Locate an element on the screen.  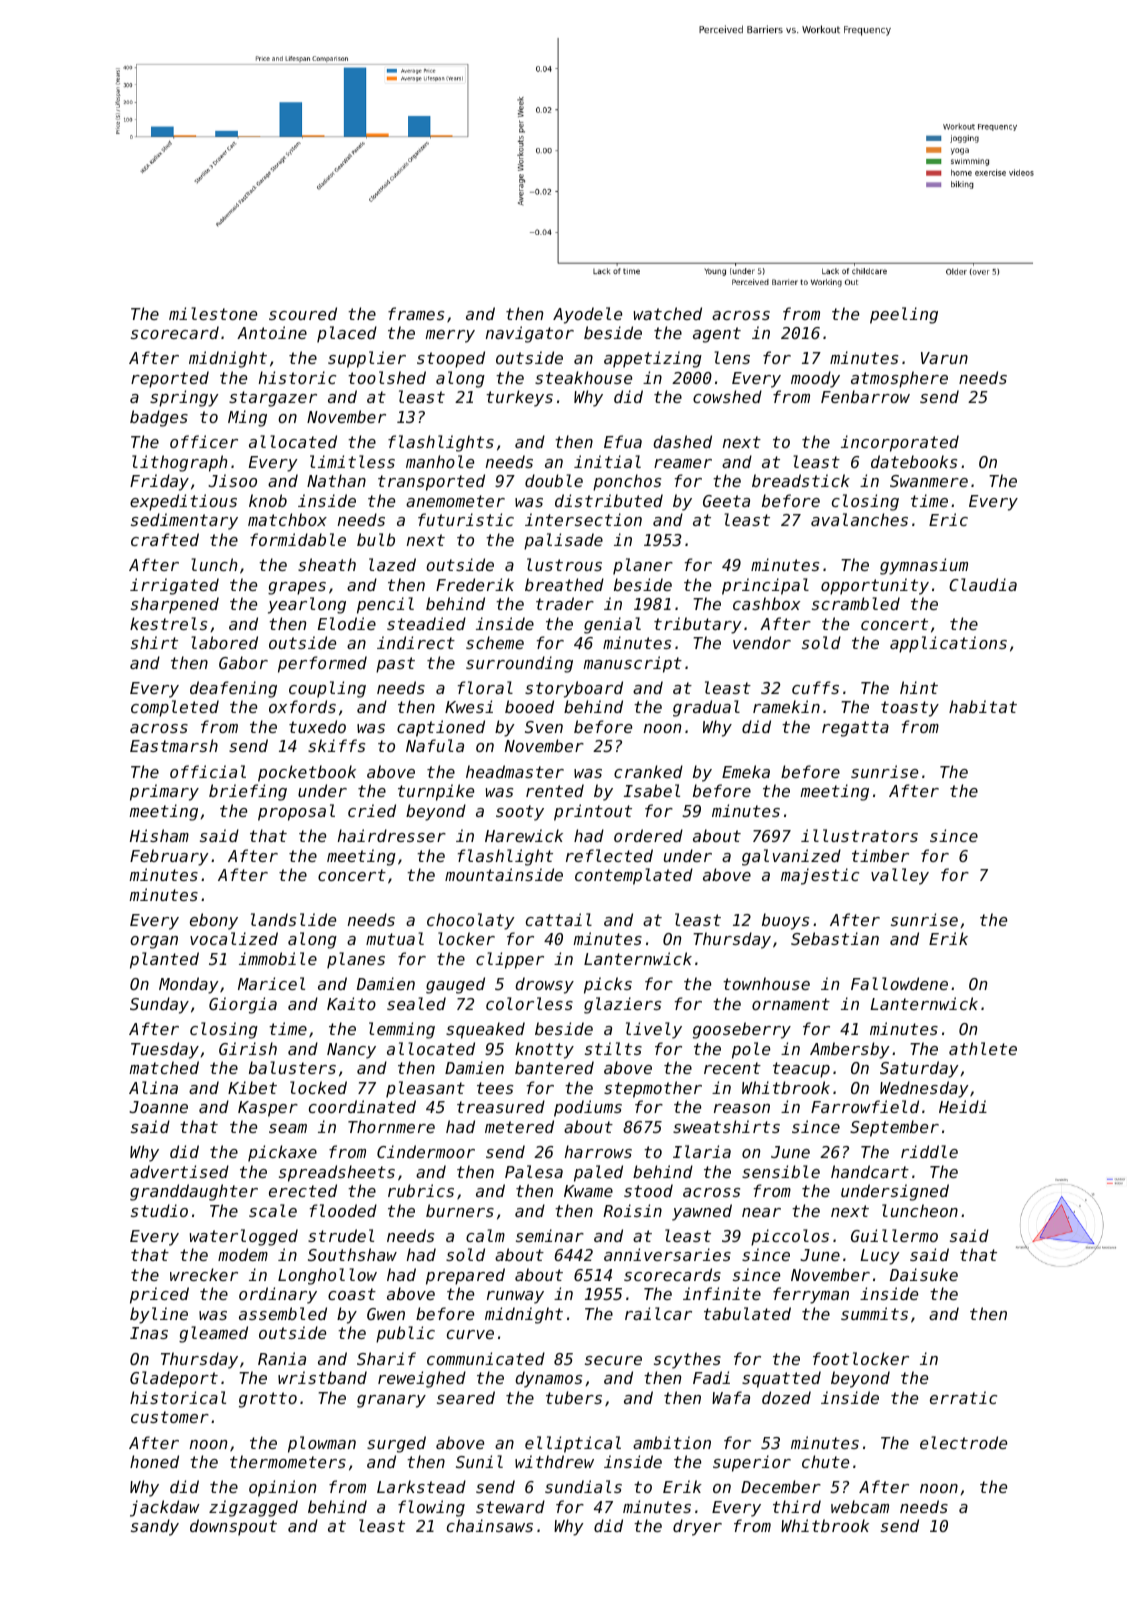
surrounding is located at coordinates (519, 664).
